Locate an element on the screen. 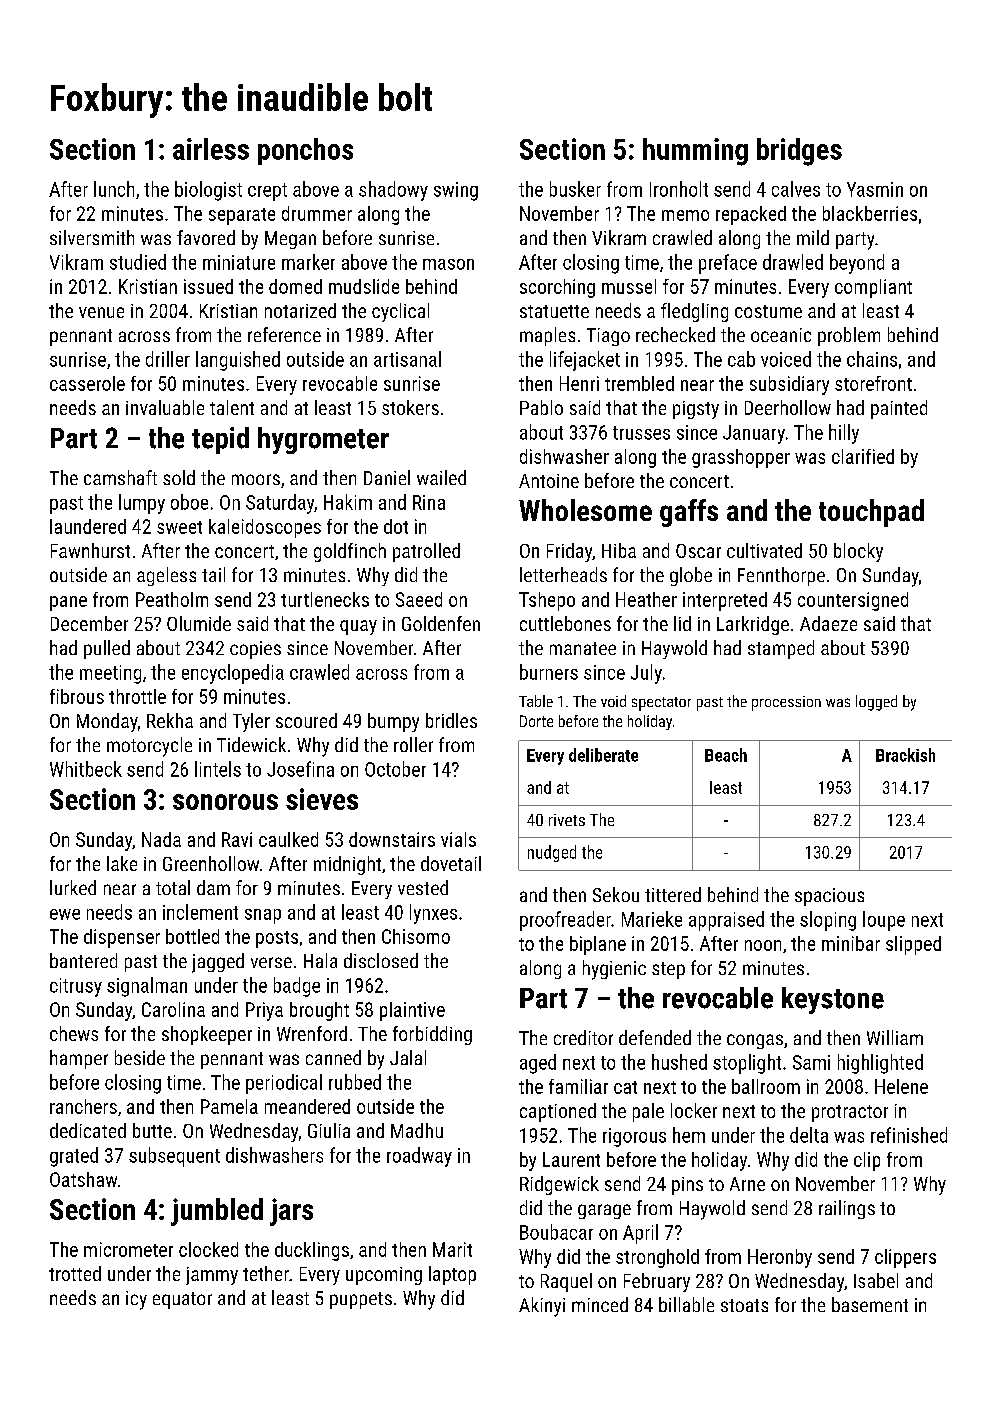 The image size is (1001, 1422). repacked is located at coordinates (751, 215).
